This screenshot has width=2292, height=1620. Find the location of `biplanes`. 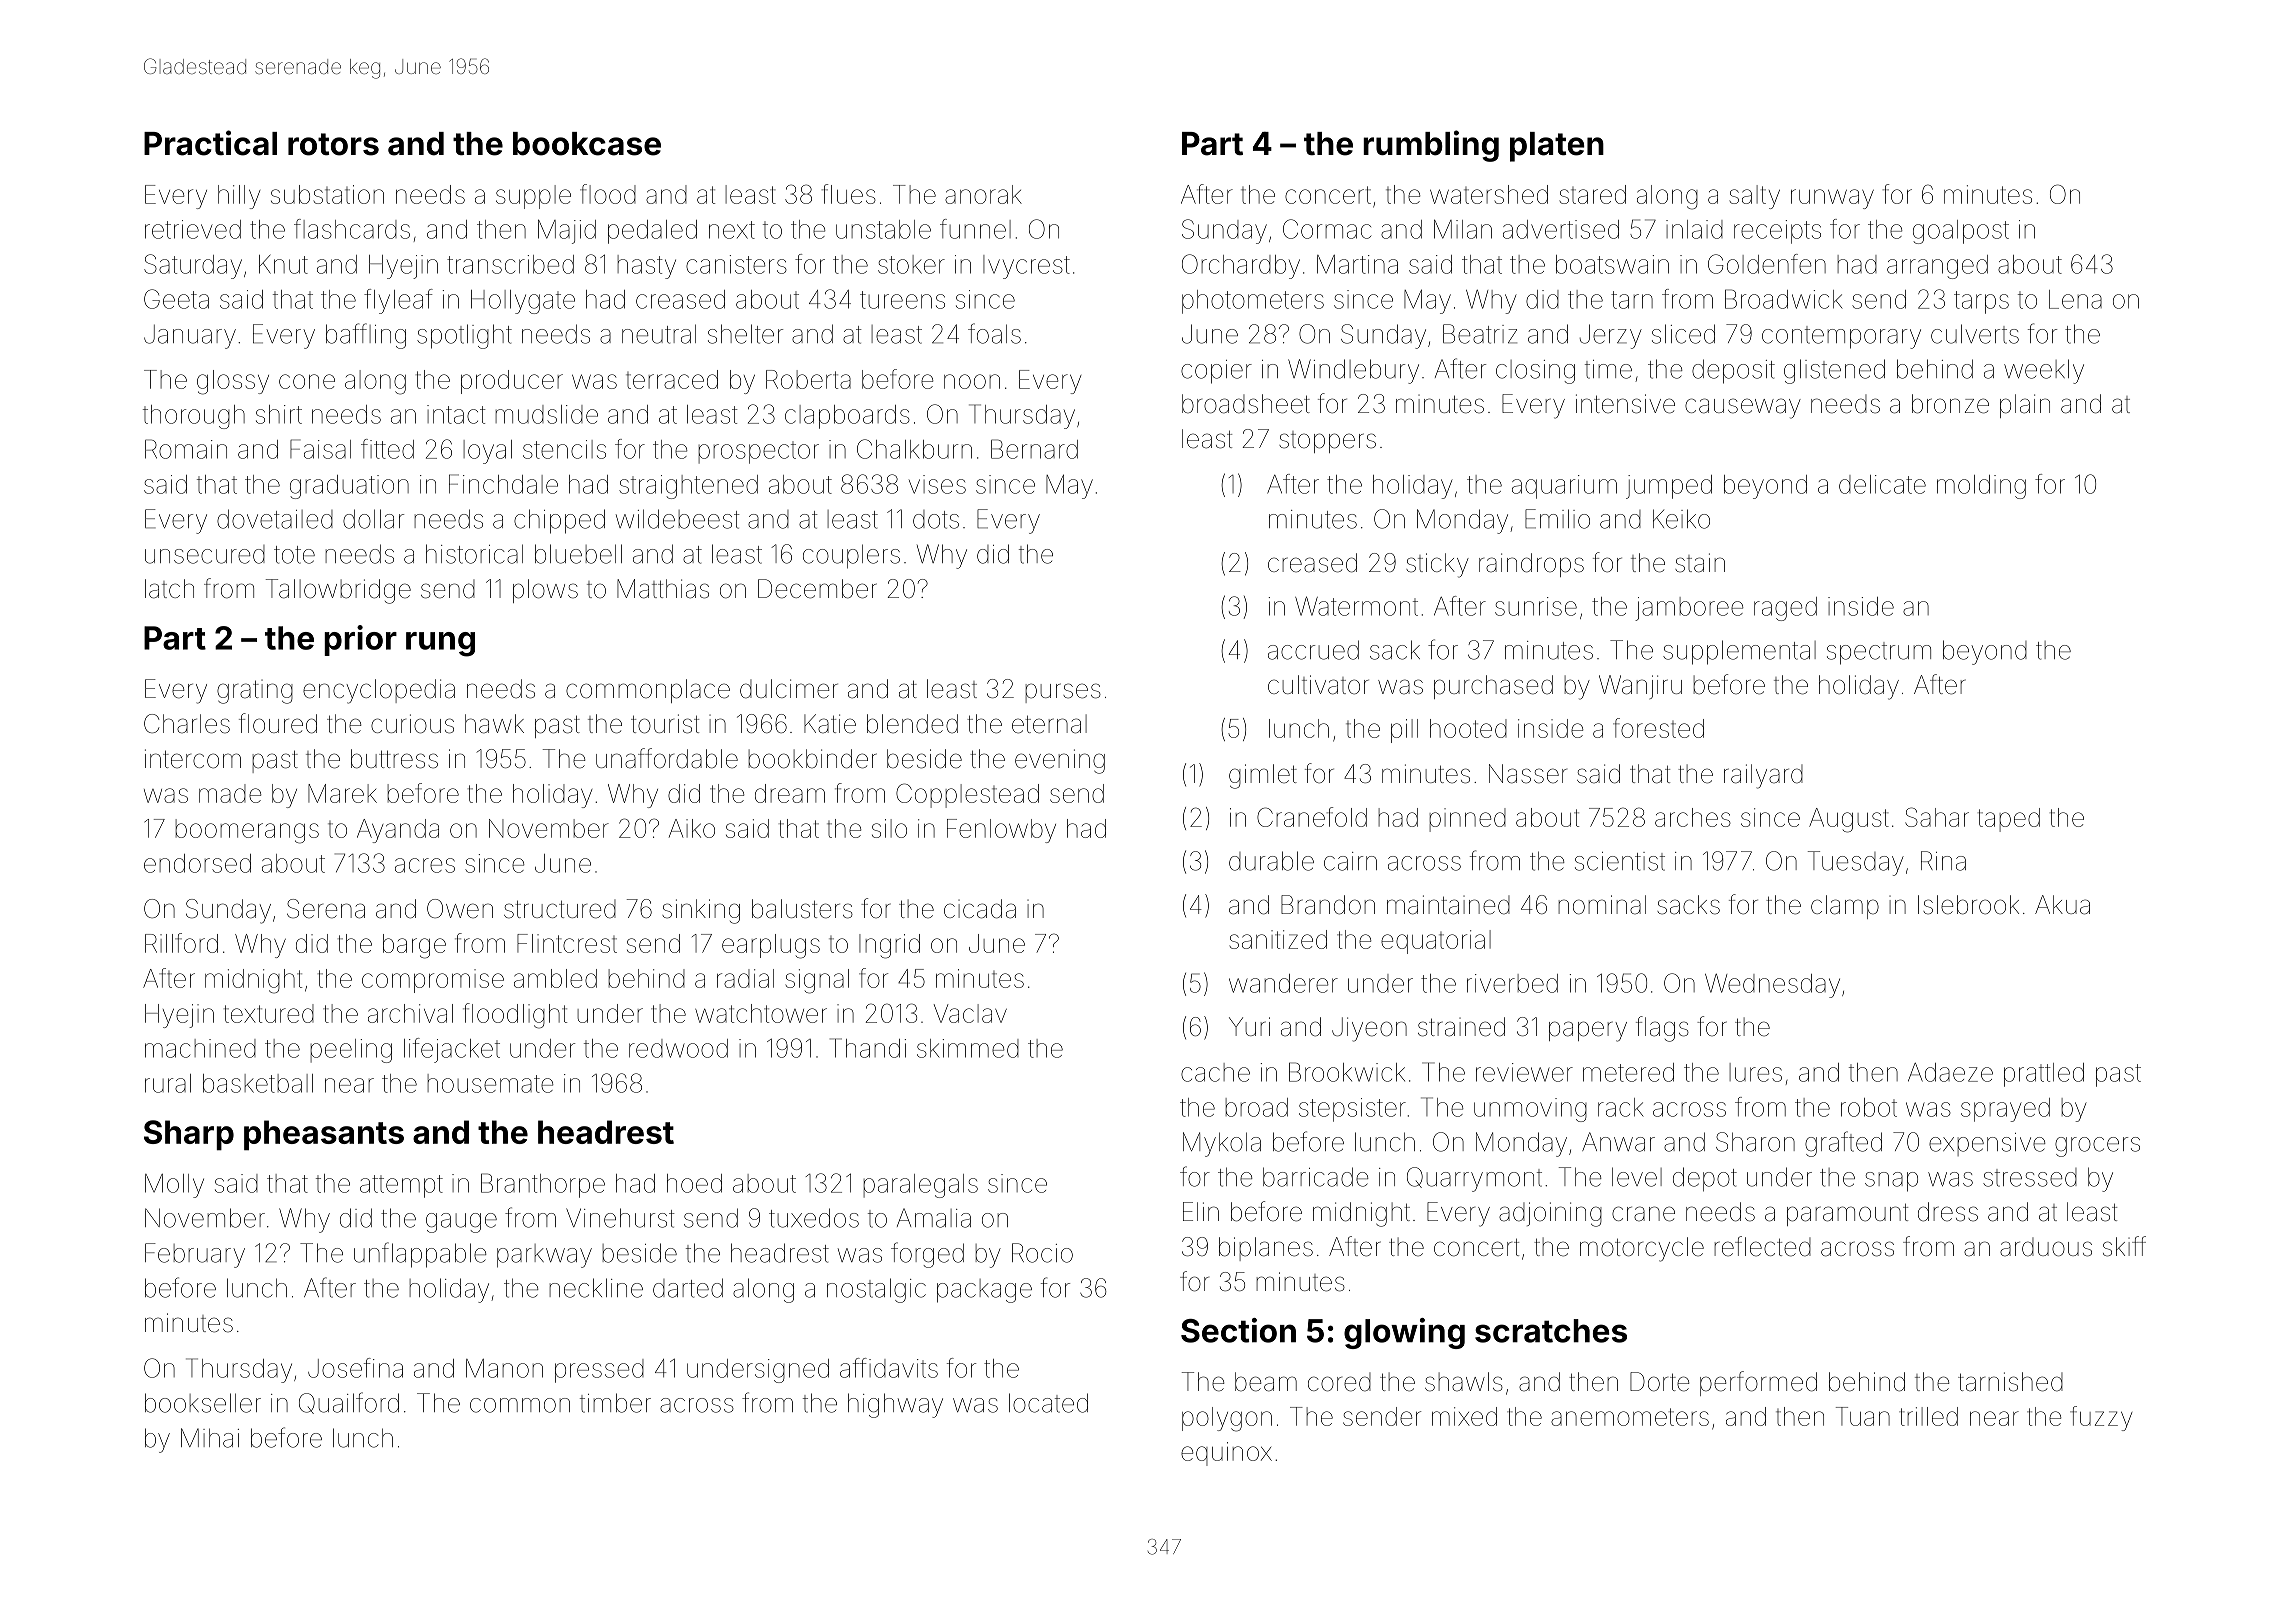

biplanes is located at coordinates (1266, 1249).
